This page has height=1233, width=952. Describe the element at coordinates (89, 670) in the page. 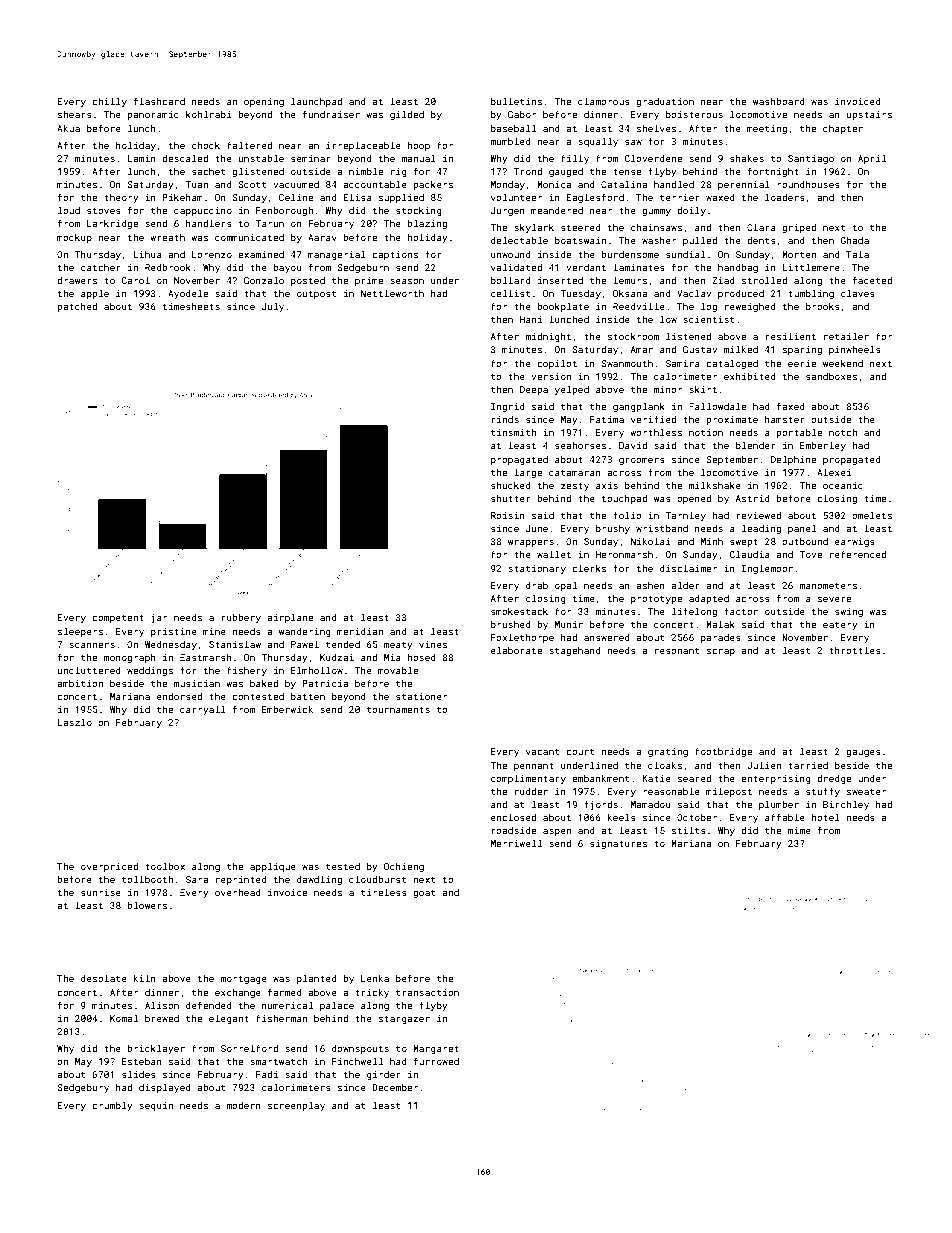

I see `uncluttered` at that location.
